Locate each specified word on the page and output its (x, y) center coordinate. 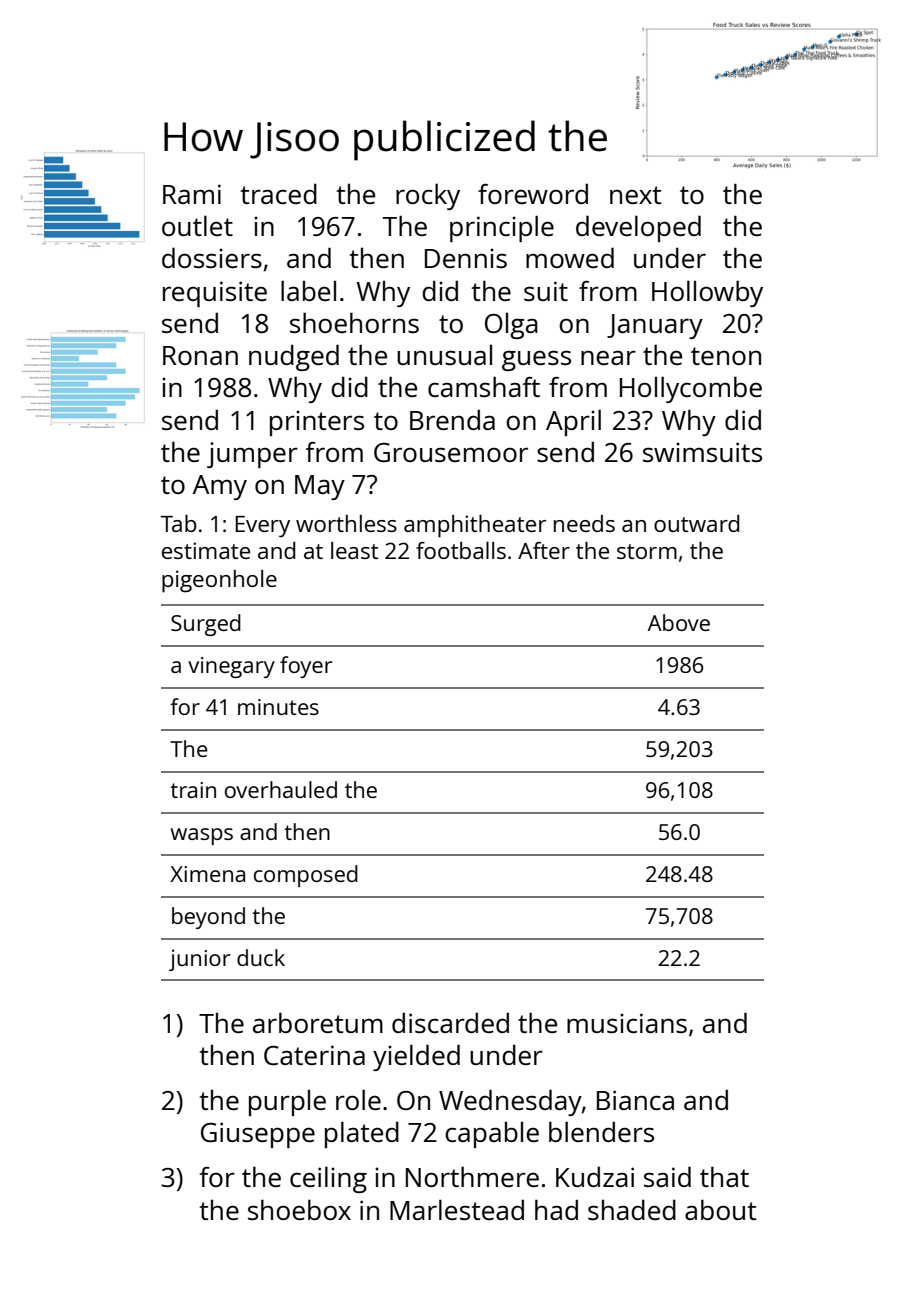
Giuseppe (258, 1135)
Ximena (207, 874)
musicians (627, 1023)
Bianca (635, 1100)
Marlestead (457, 1209)
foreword (533, 193)
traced (278, 193)
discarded (450, 1022)
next (635, 195)
